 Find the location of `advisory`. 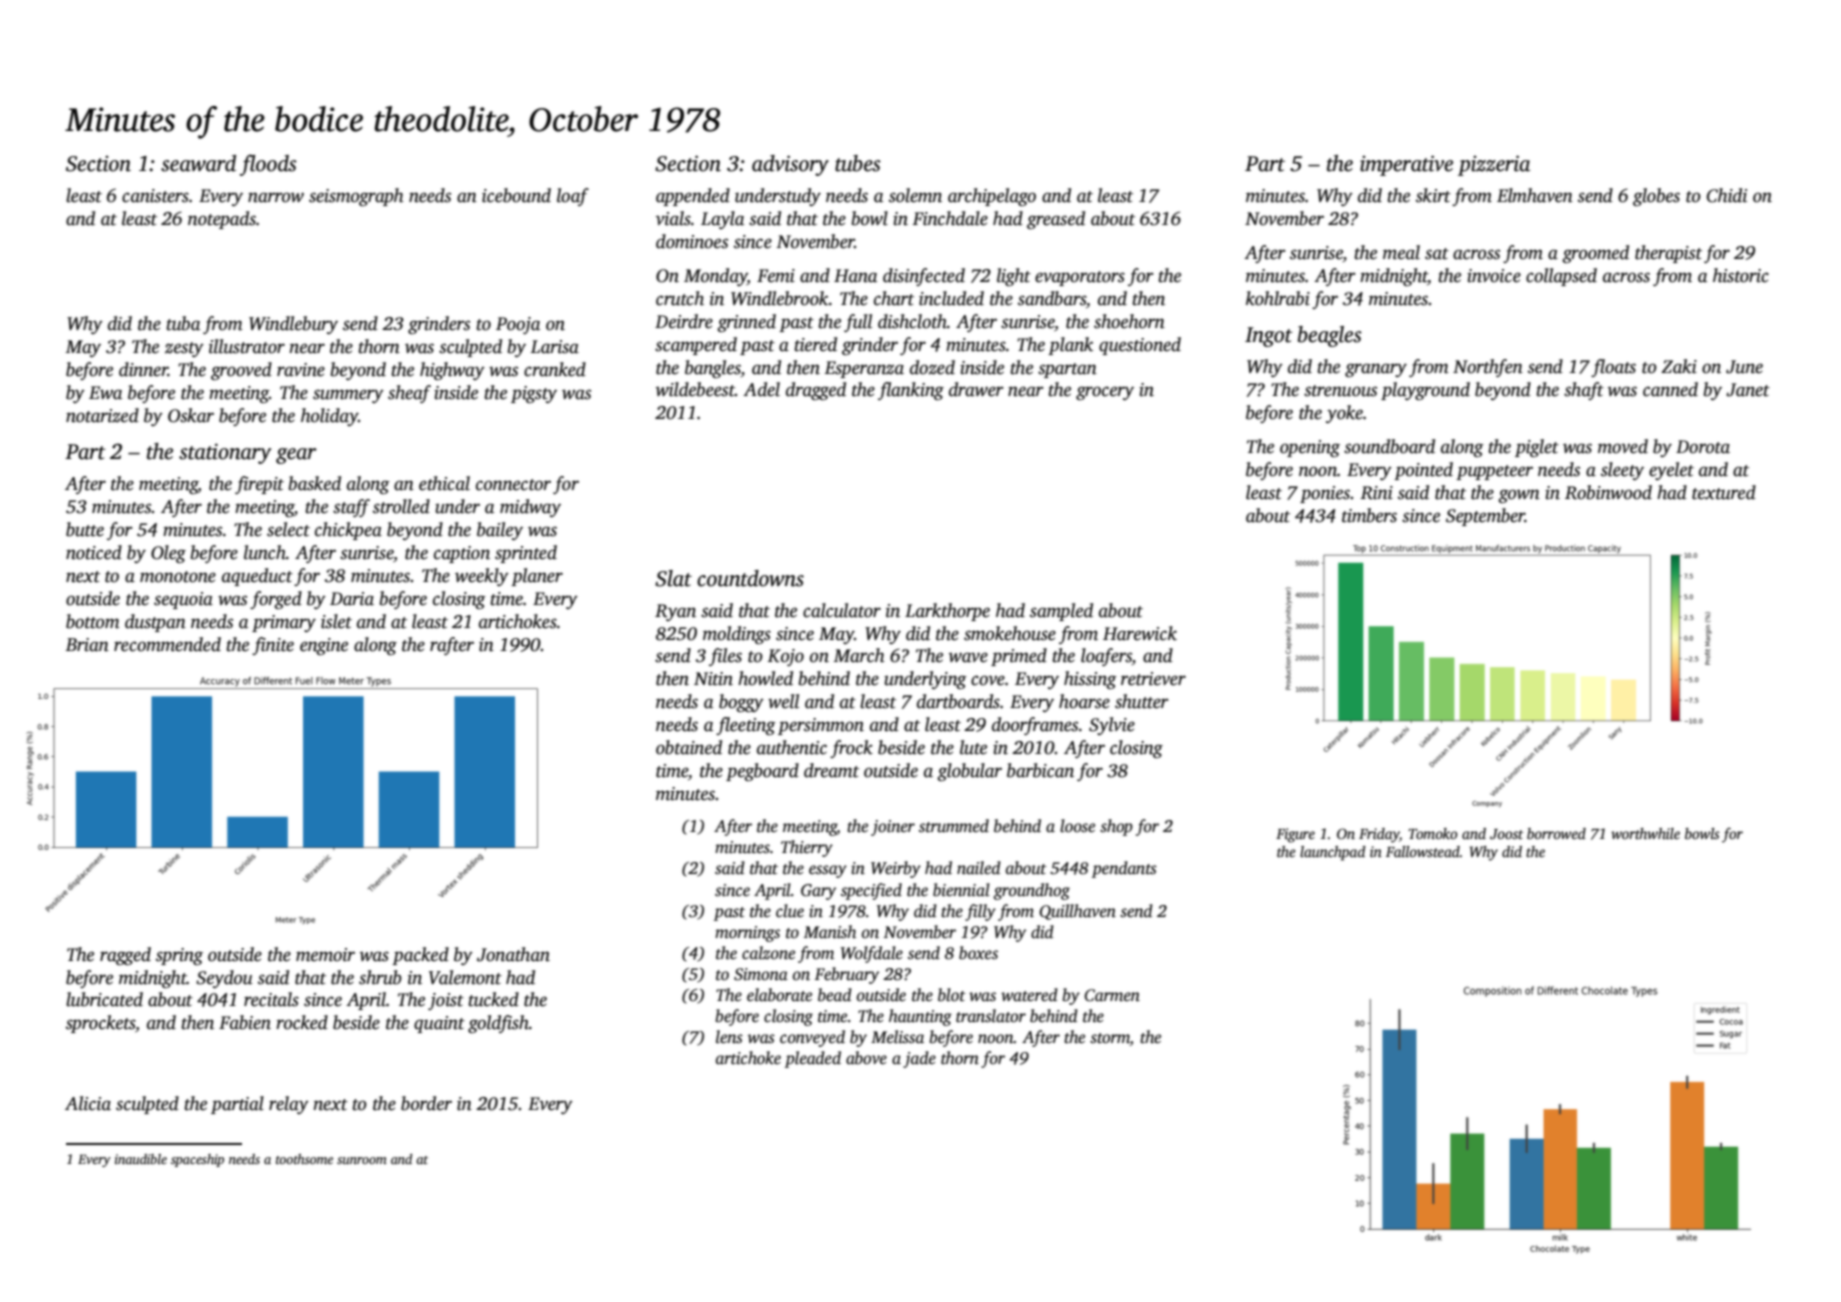

advisory is located at coordinates (790, 165).
